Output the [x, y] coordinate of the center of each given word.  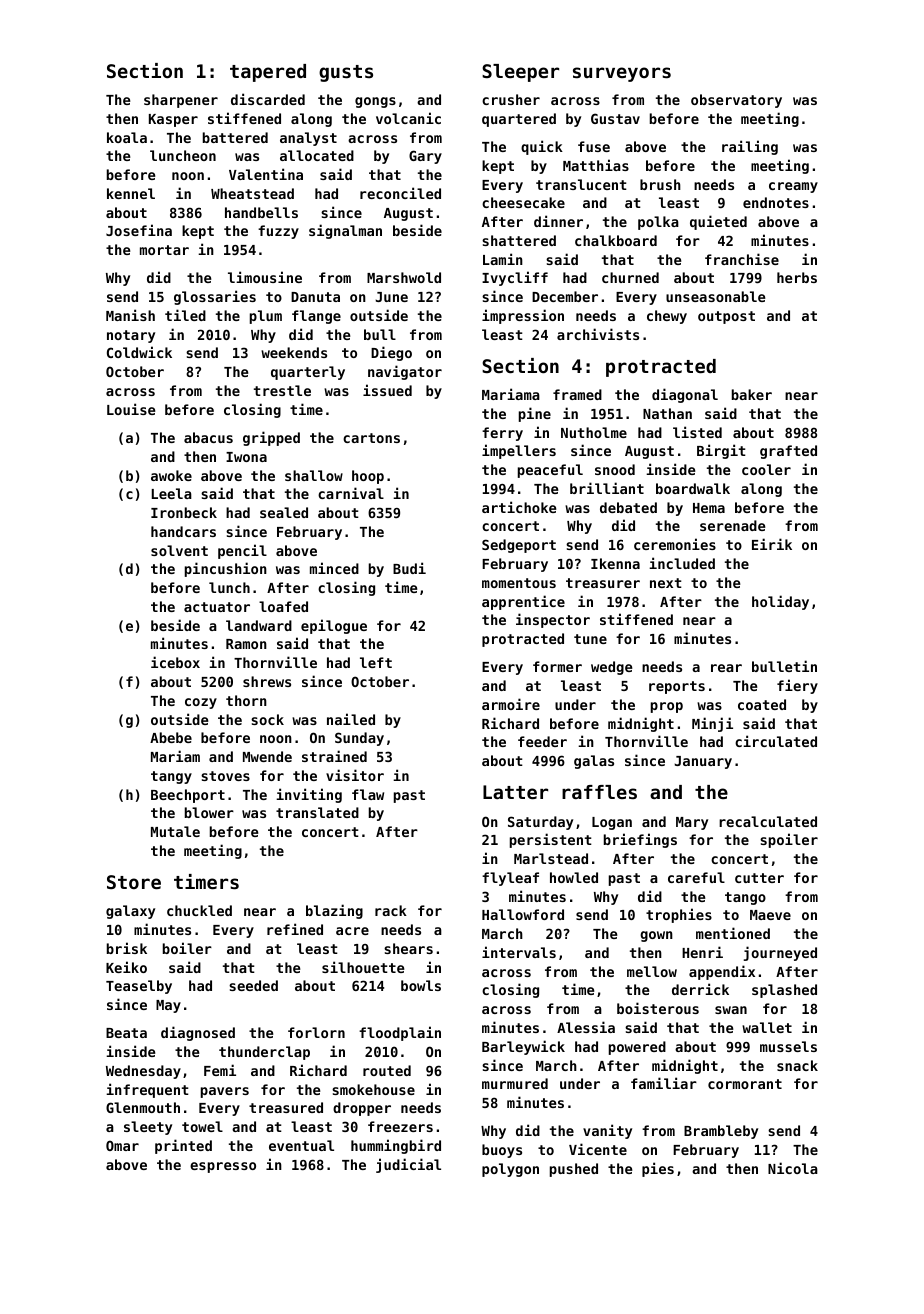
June [391, 297]
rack [391, 910]
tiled [185, 315]
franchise [742, 259]
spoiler [789, 840]
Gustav [615, 118]
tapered [268, 73]
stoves [225, 776]
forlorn [316, 1032]
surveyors [622, 74]
